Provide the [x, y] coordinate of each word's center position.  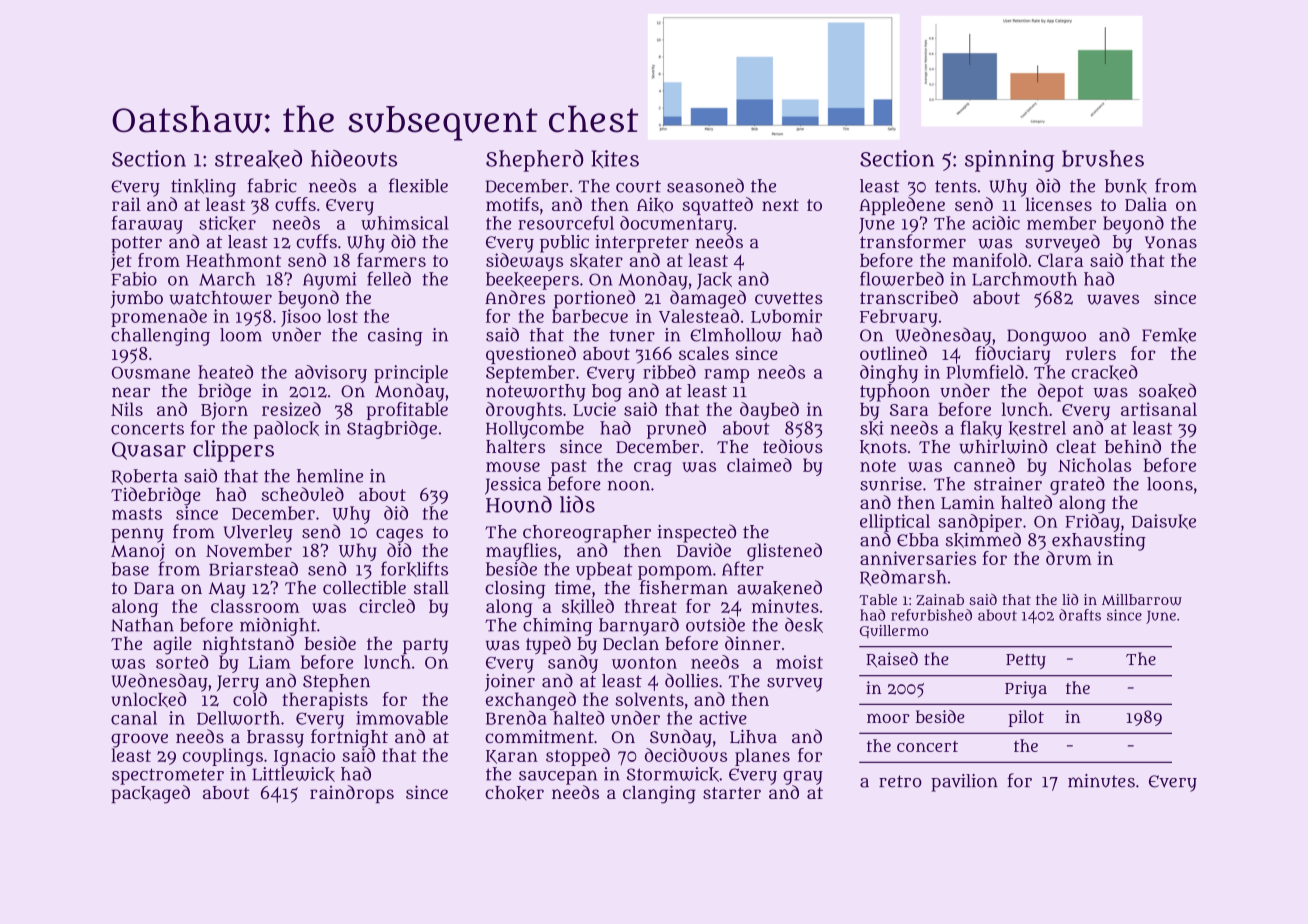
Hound [519, 504]
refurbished [931, 615]
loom [241, 335]
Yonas [1171, 242]
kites [615, 159]
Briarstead [253, 569]
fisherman [684, 587]
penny [137, 535]
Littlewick [294, 774]
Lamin [968, 502]
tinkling [203, 188]
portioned [594, 299]
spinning [1009, 161]
